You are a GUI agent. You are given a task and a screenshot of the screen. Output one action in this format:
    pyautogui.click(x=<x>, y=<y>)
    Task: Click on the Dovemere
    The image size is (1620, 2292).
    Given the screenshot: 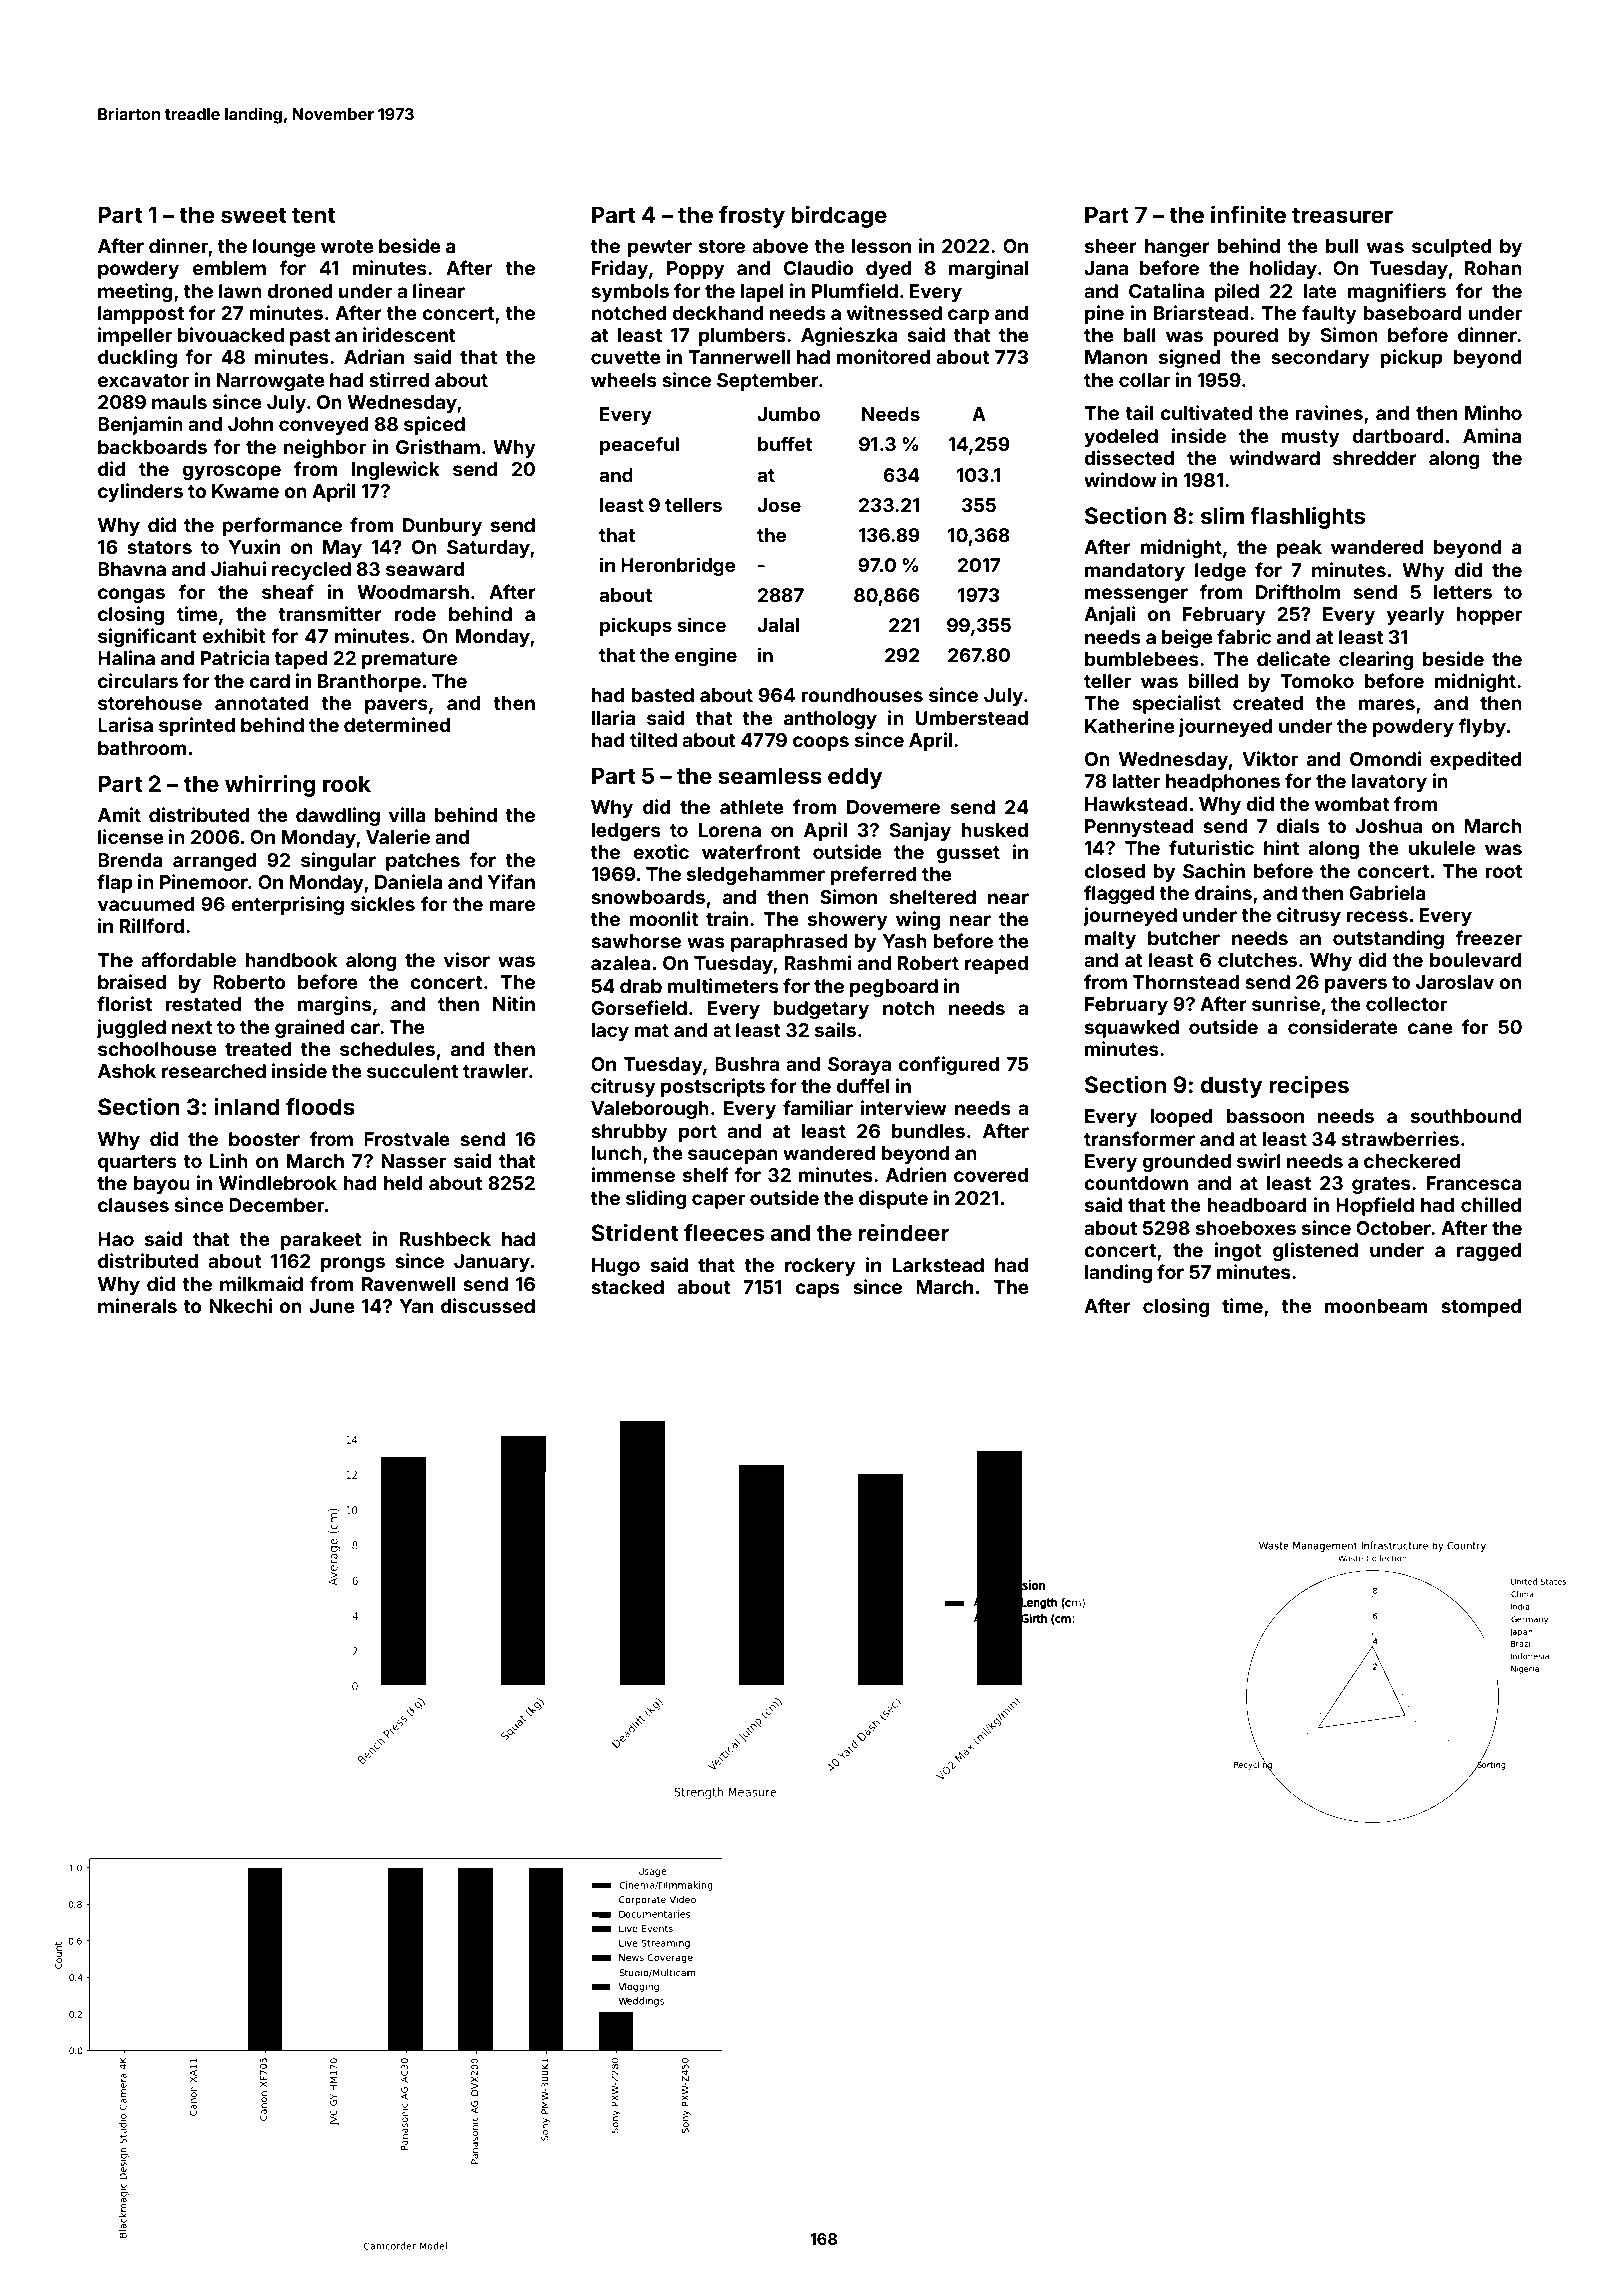 What is the action you would take?
    pyautogui.click(x=893, y=807)
